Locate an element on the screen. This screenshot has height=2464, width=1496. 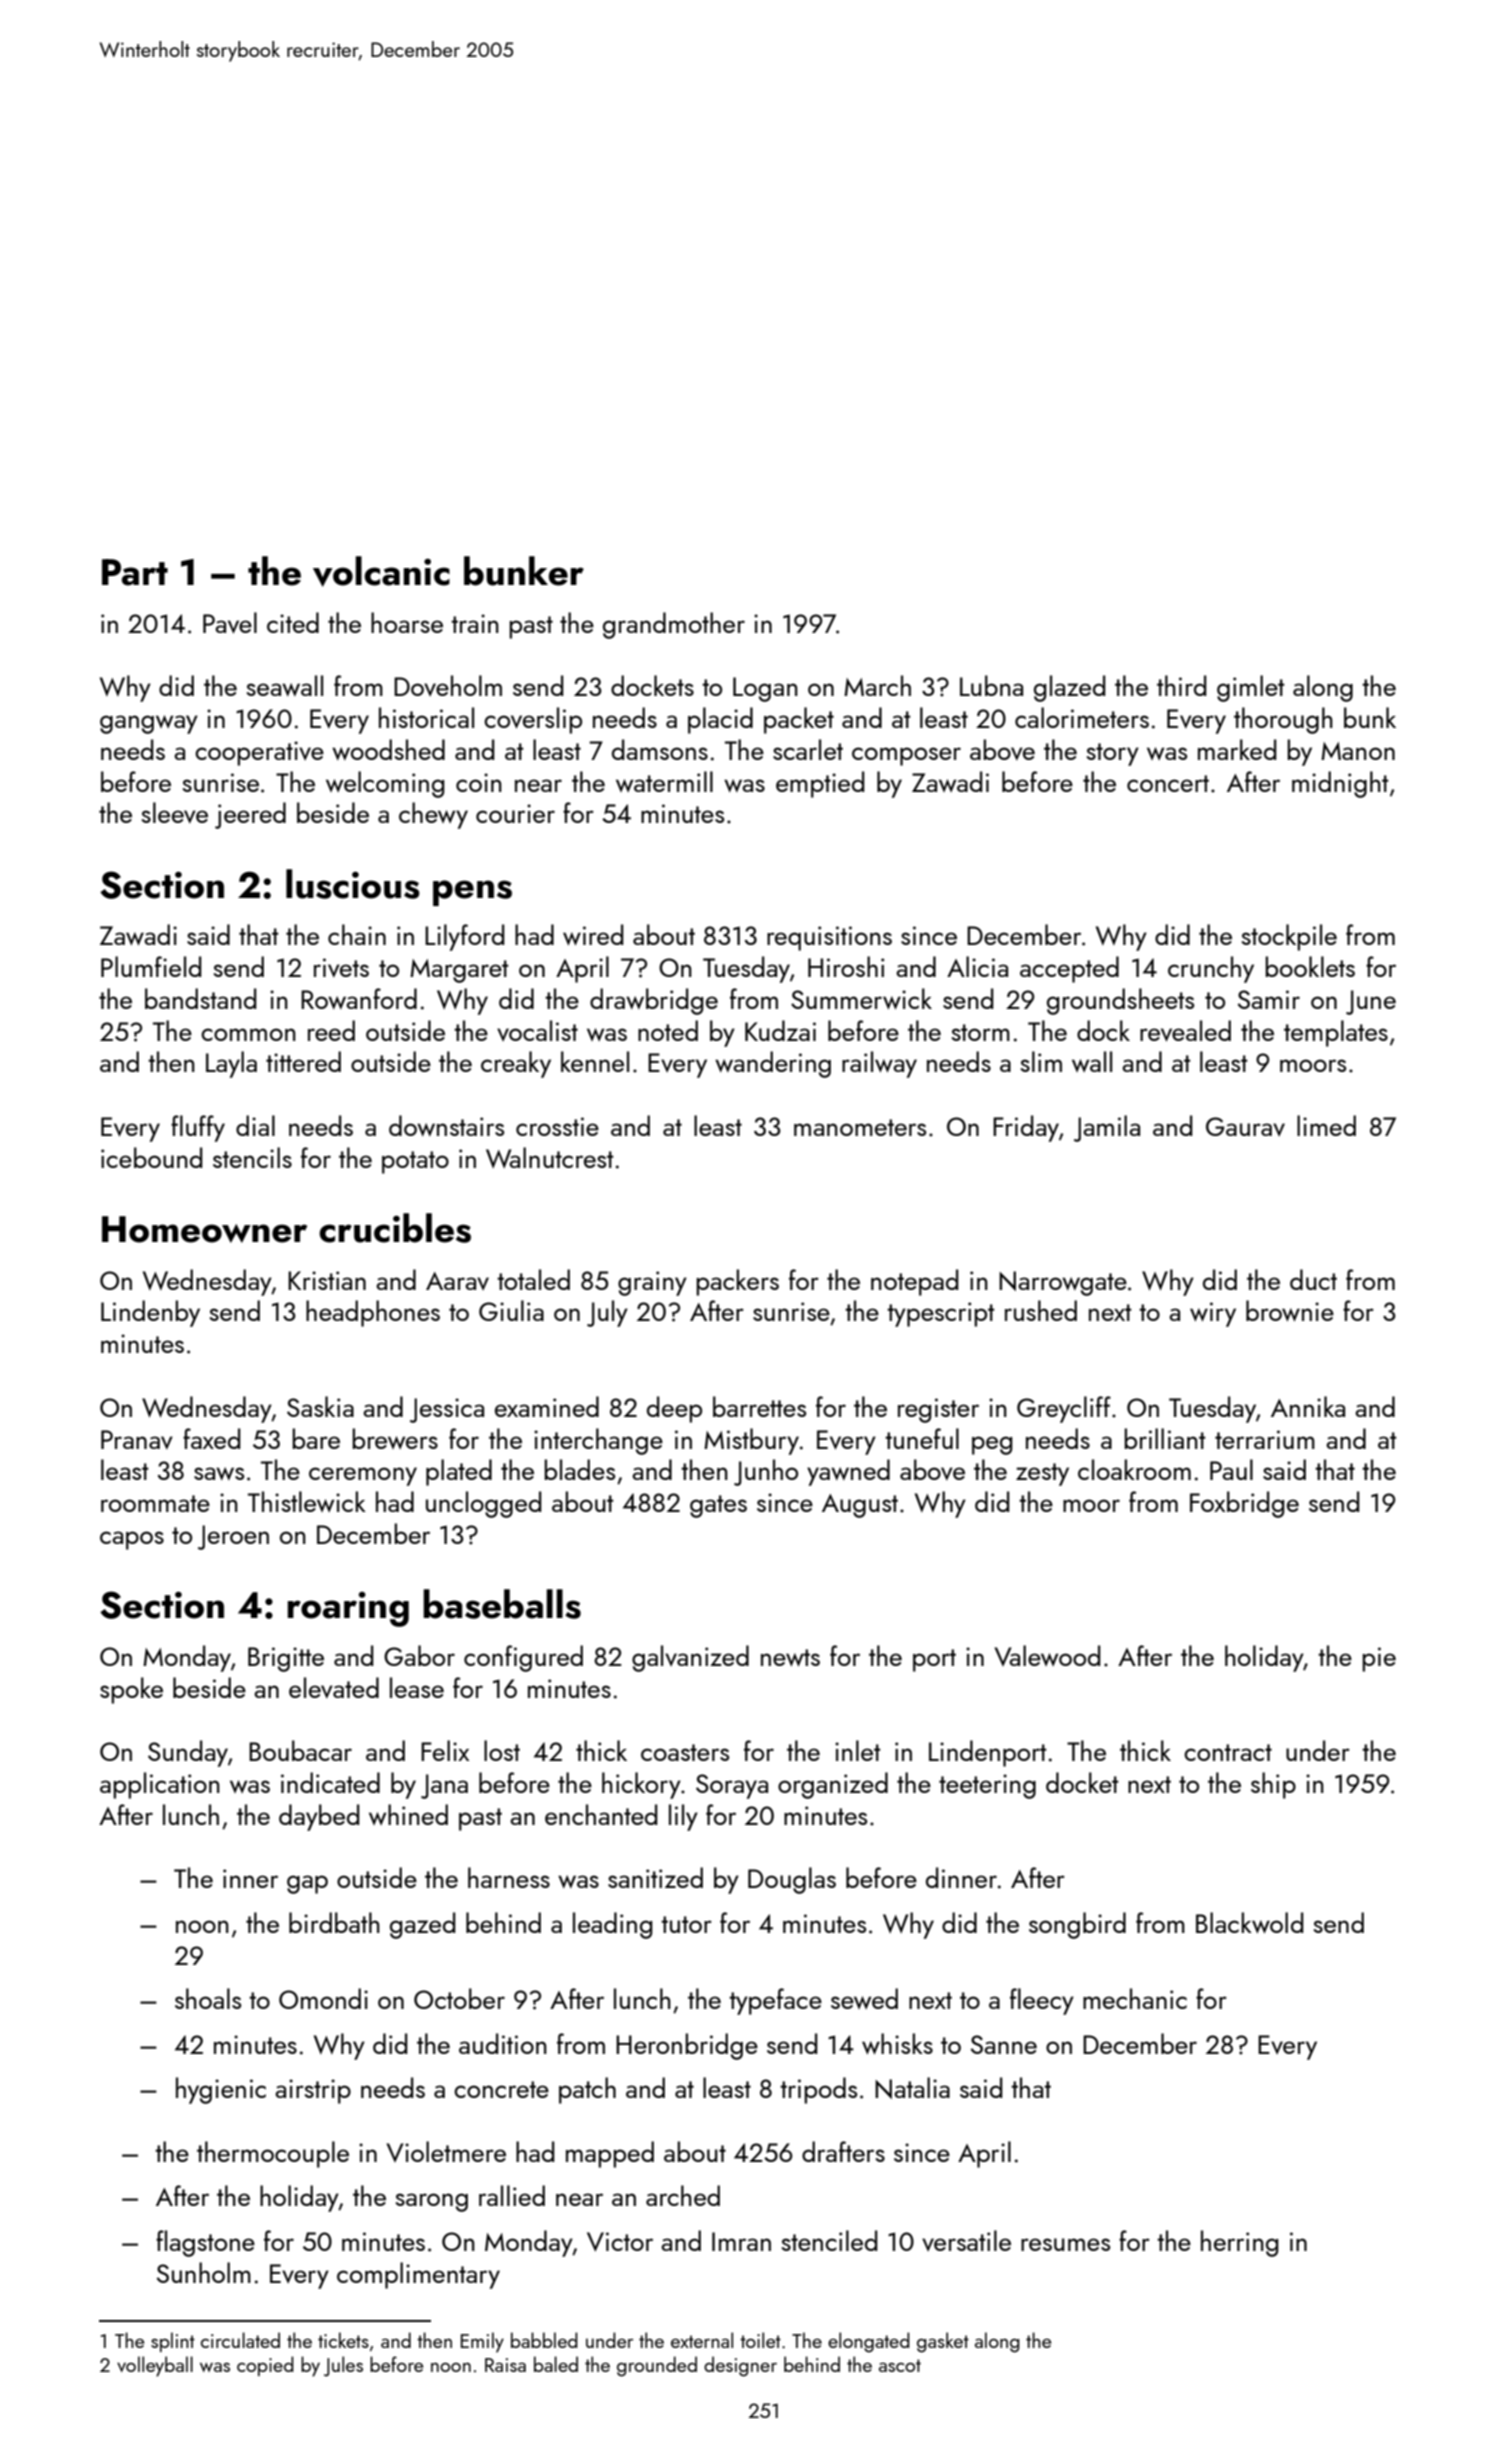
patch is located at coordinates (587, 2090).
